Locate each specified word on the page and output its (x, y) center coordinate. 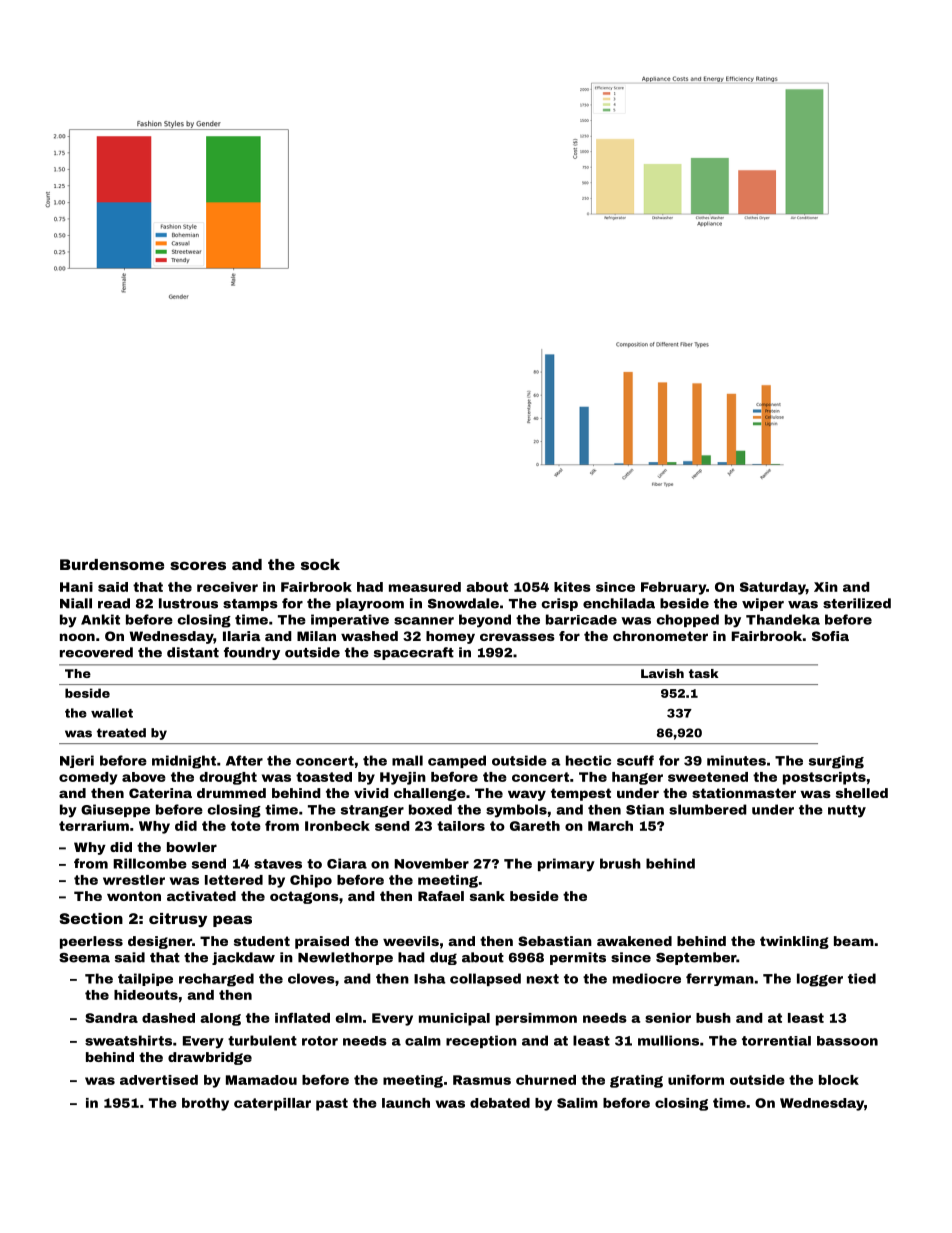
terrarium (94, 826)
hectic (588, 760)
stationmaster (744, 793)
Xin (826, 587)
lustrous (188, 603)
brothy (205, 1104)
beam (854, 941)
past (332, 1104)
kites (572, 587)
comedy (88, 778)
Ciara (347, 863)
